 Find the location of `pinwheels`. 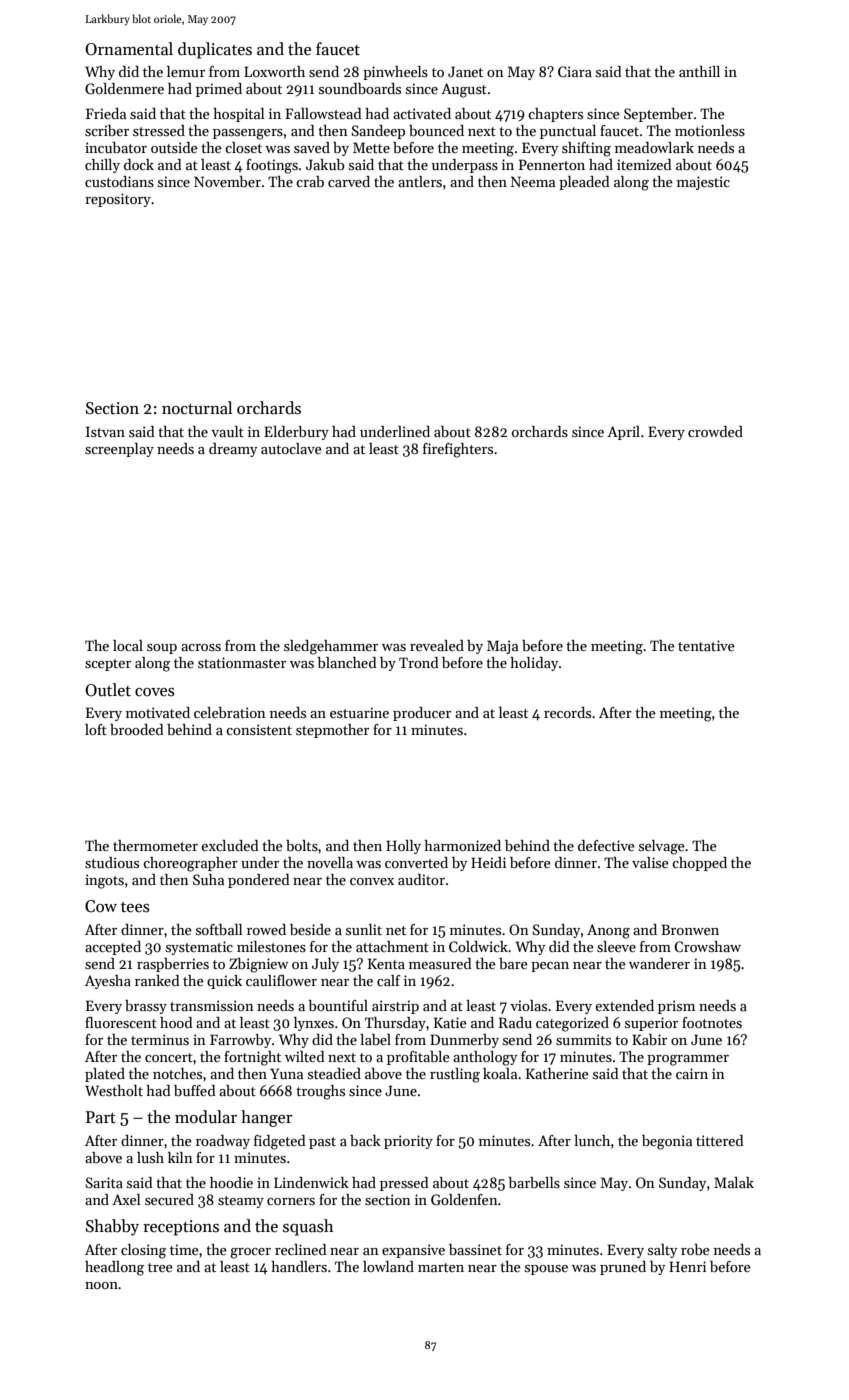

pinwheels is located at coordinates (395, 73).
